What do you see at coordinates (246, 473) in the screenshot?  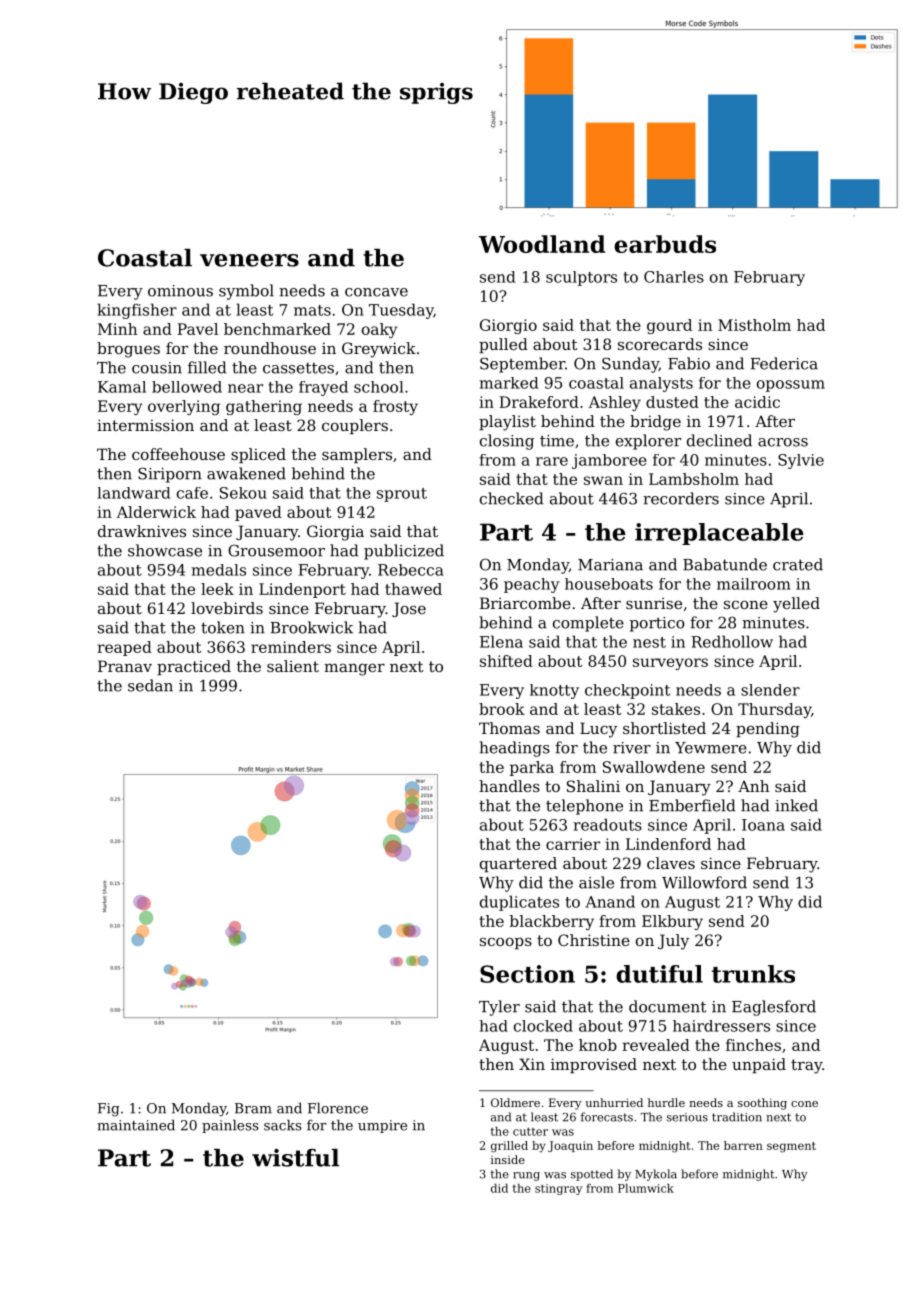 I see `awakened` at bounding box center [246, 473].
